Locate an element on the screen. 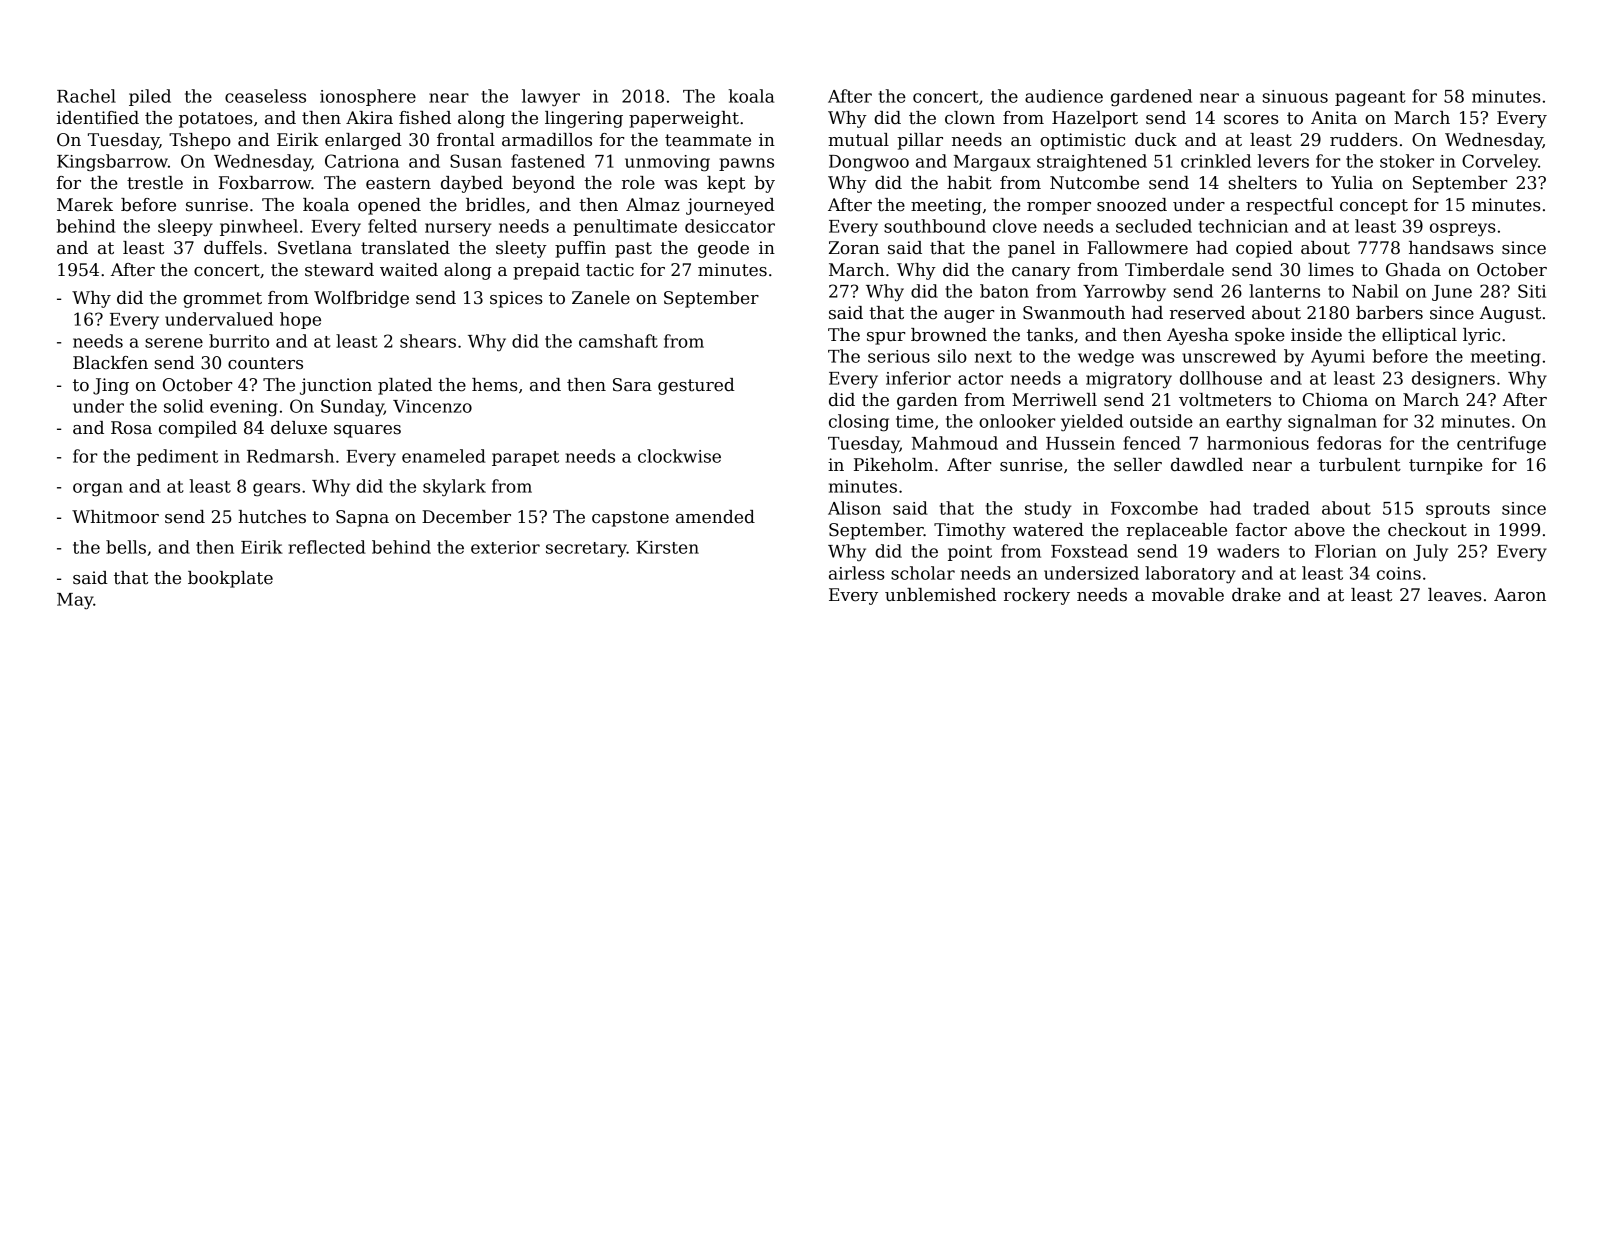 The height and width of the screenshot is (1239, 1603). laboratory is located at coordinates (1190, 575).
